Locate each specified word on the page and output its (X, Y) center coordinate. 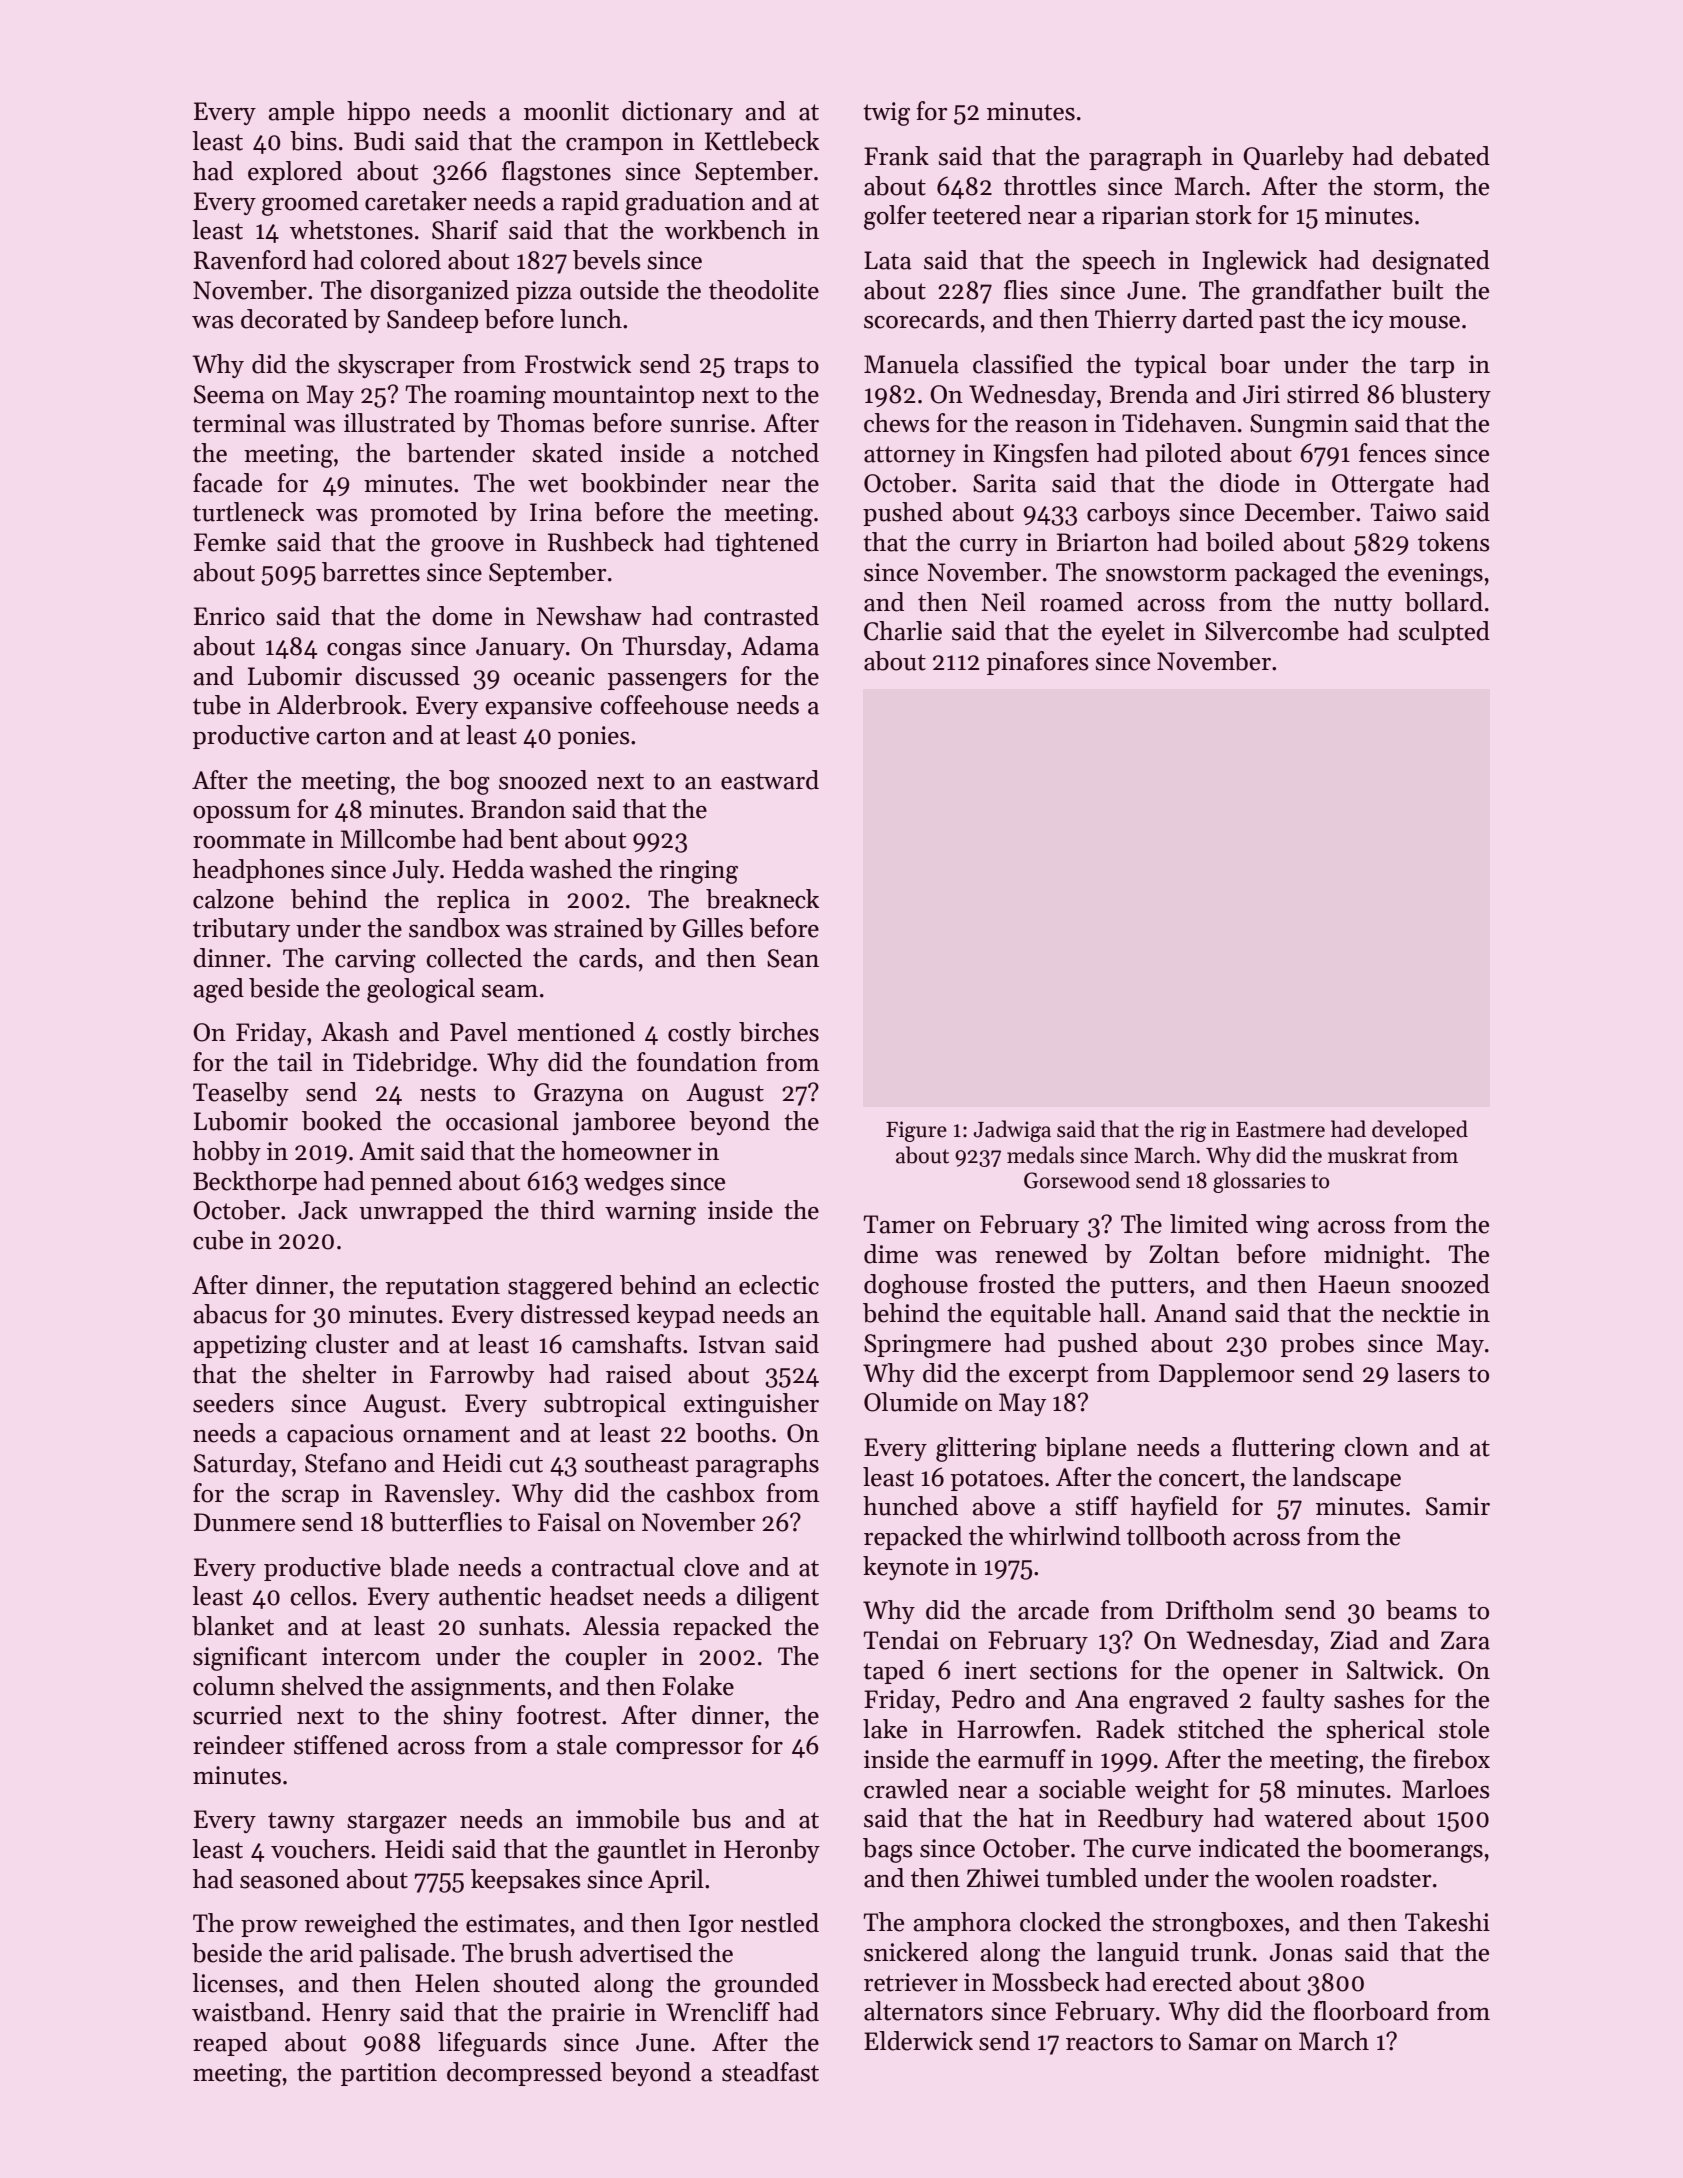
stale (582, 1745)
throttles (1050, 186)
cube (218, 1240)
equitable (1040, 1315)
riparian (1146, 217)
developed (1420, 1131)
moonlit (566, 111)
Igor (711, 1926)
